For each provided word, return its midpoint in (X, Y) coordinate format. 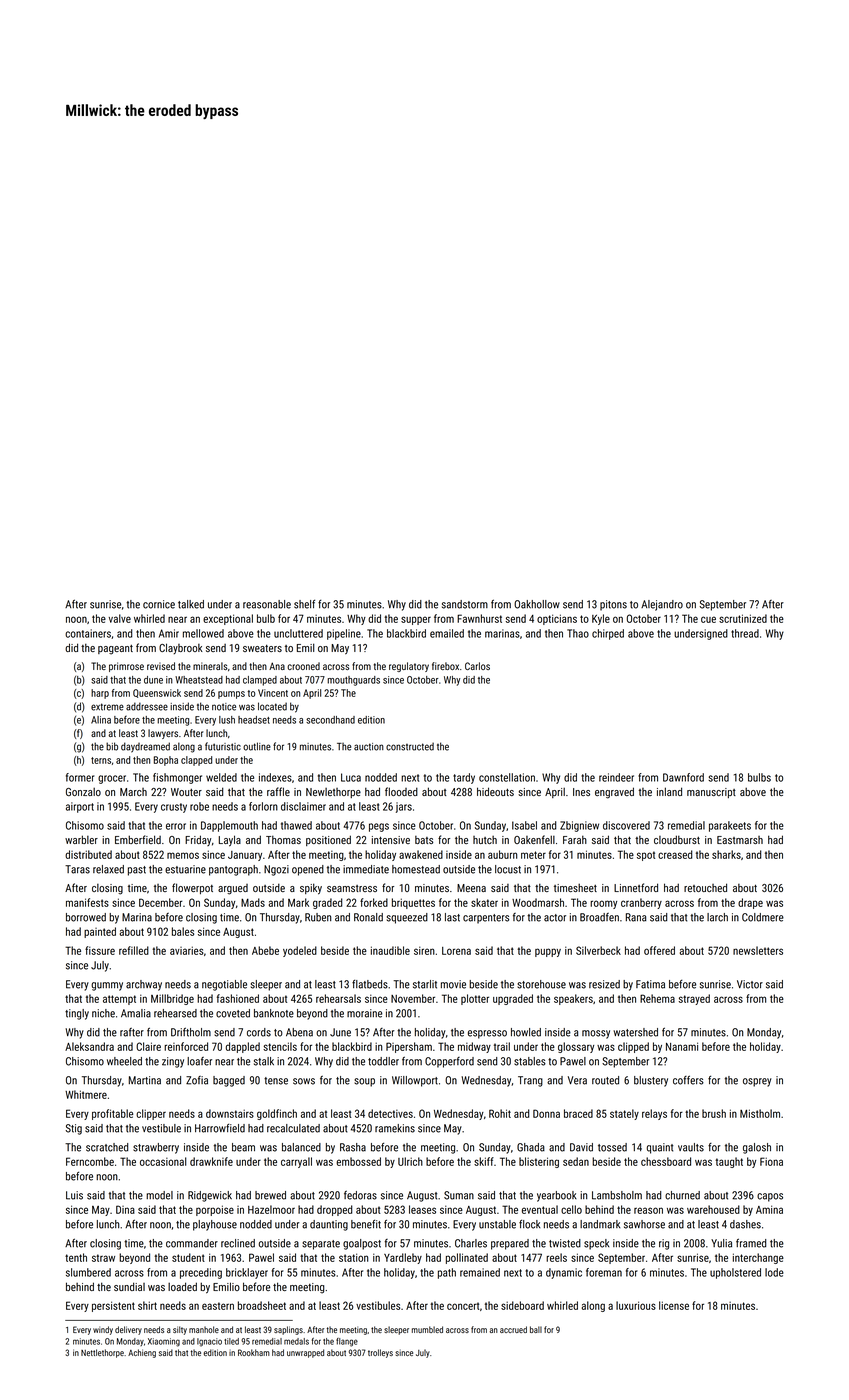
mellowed (203, 633)
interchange (758, 1258)
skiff (484, 1161)
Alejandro (662, 605)
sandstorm (465, 604)
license (674, 1305)
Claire (148, 1046)
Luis (74, 1195)
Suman (459, 1195)
